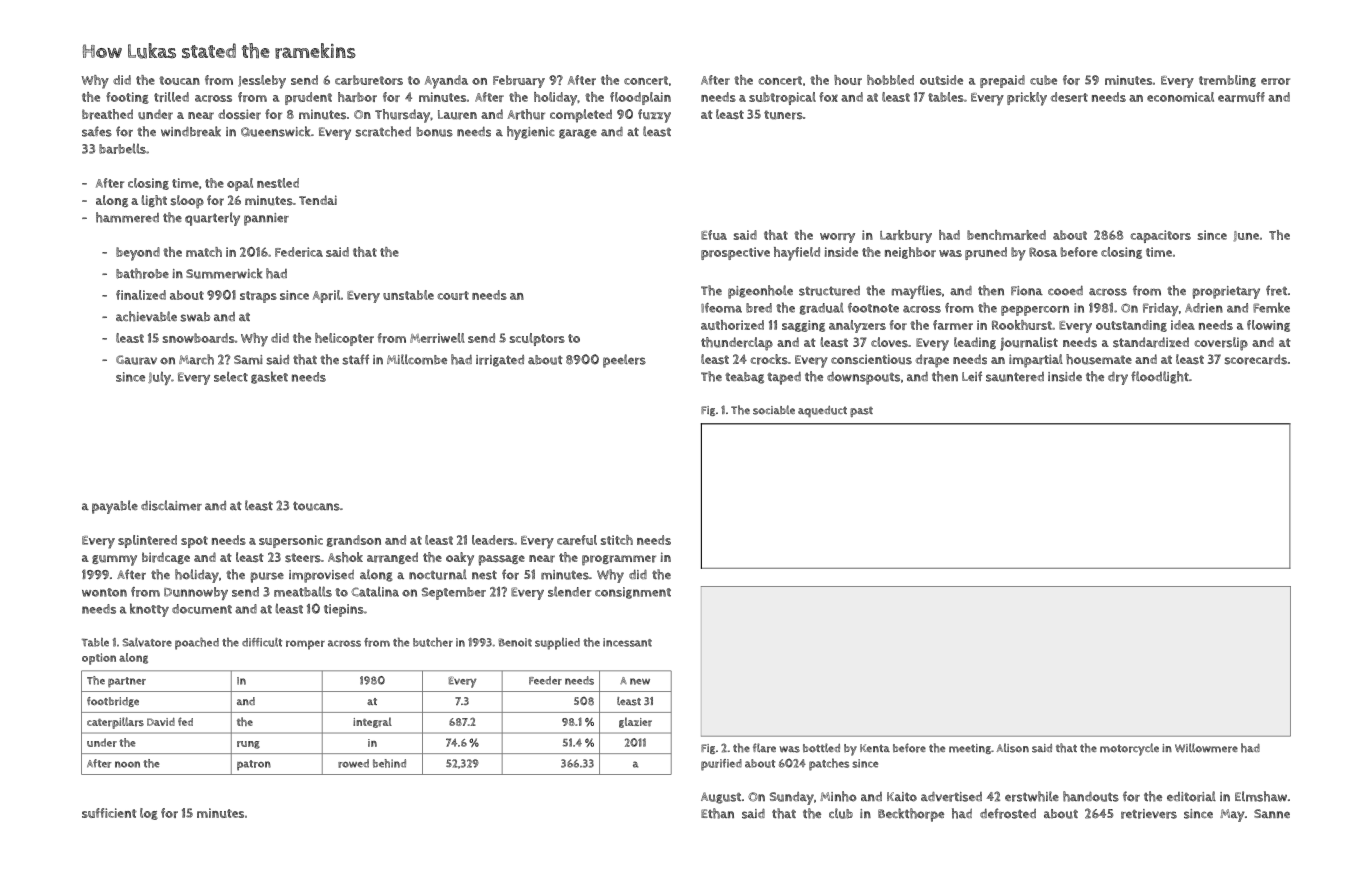  I want to click on dry, so click(1118, 378).
